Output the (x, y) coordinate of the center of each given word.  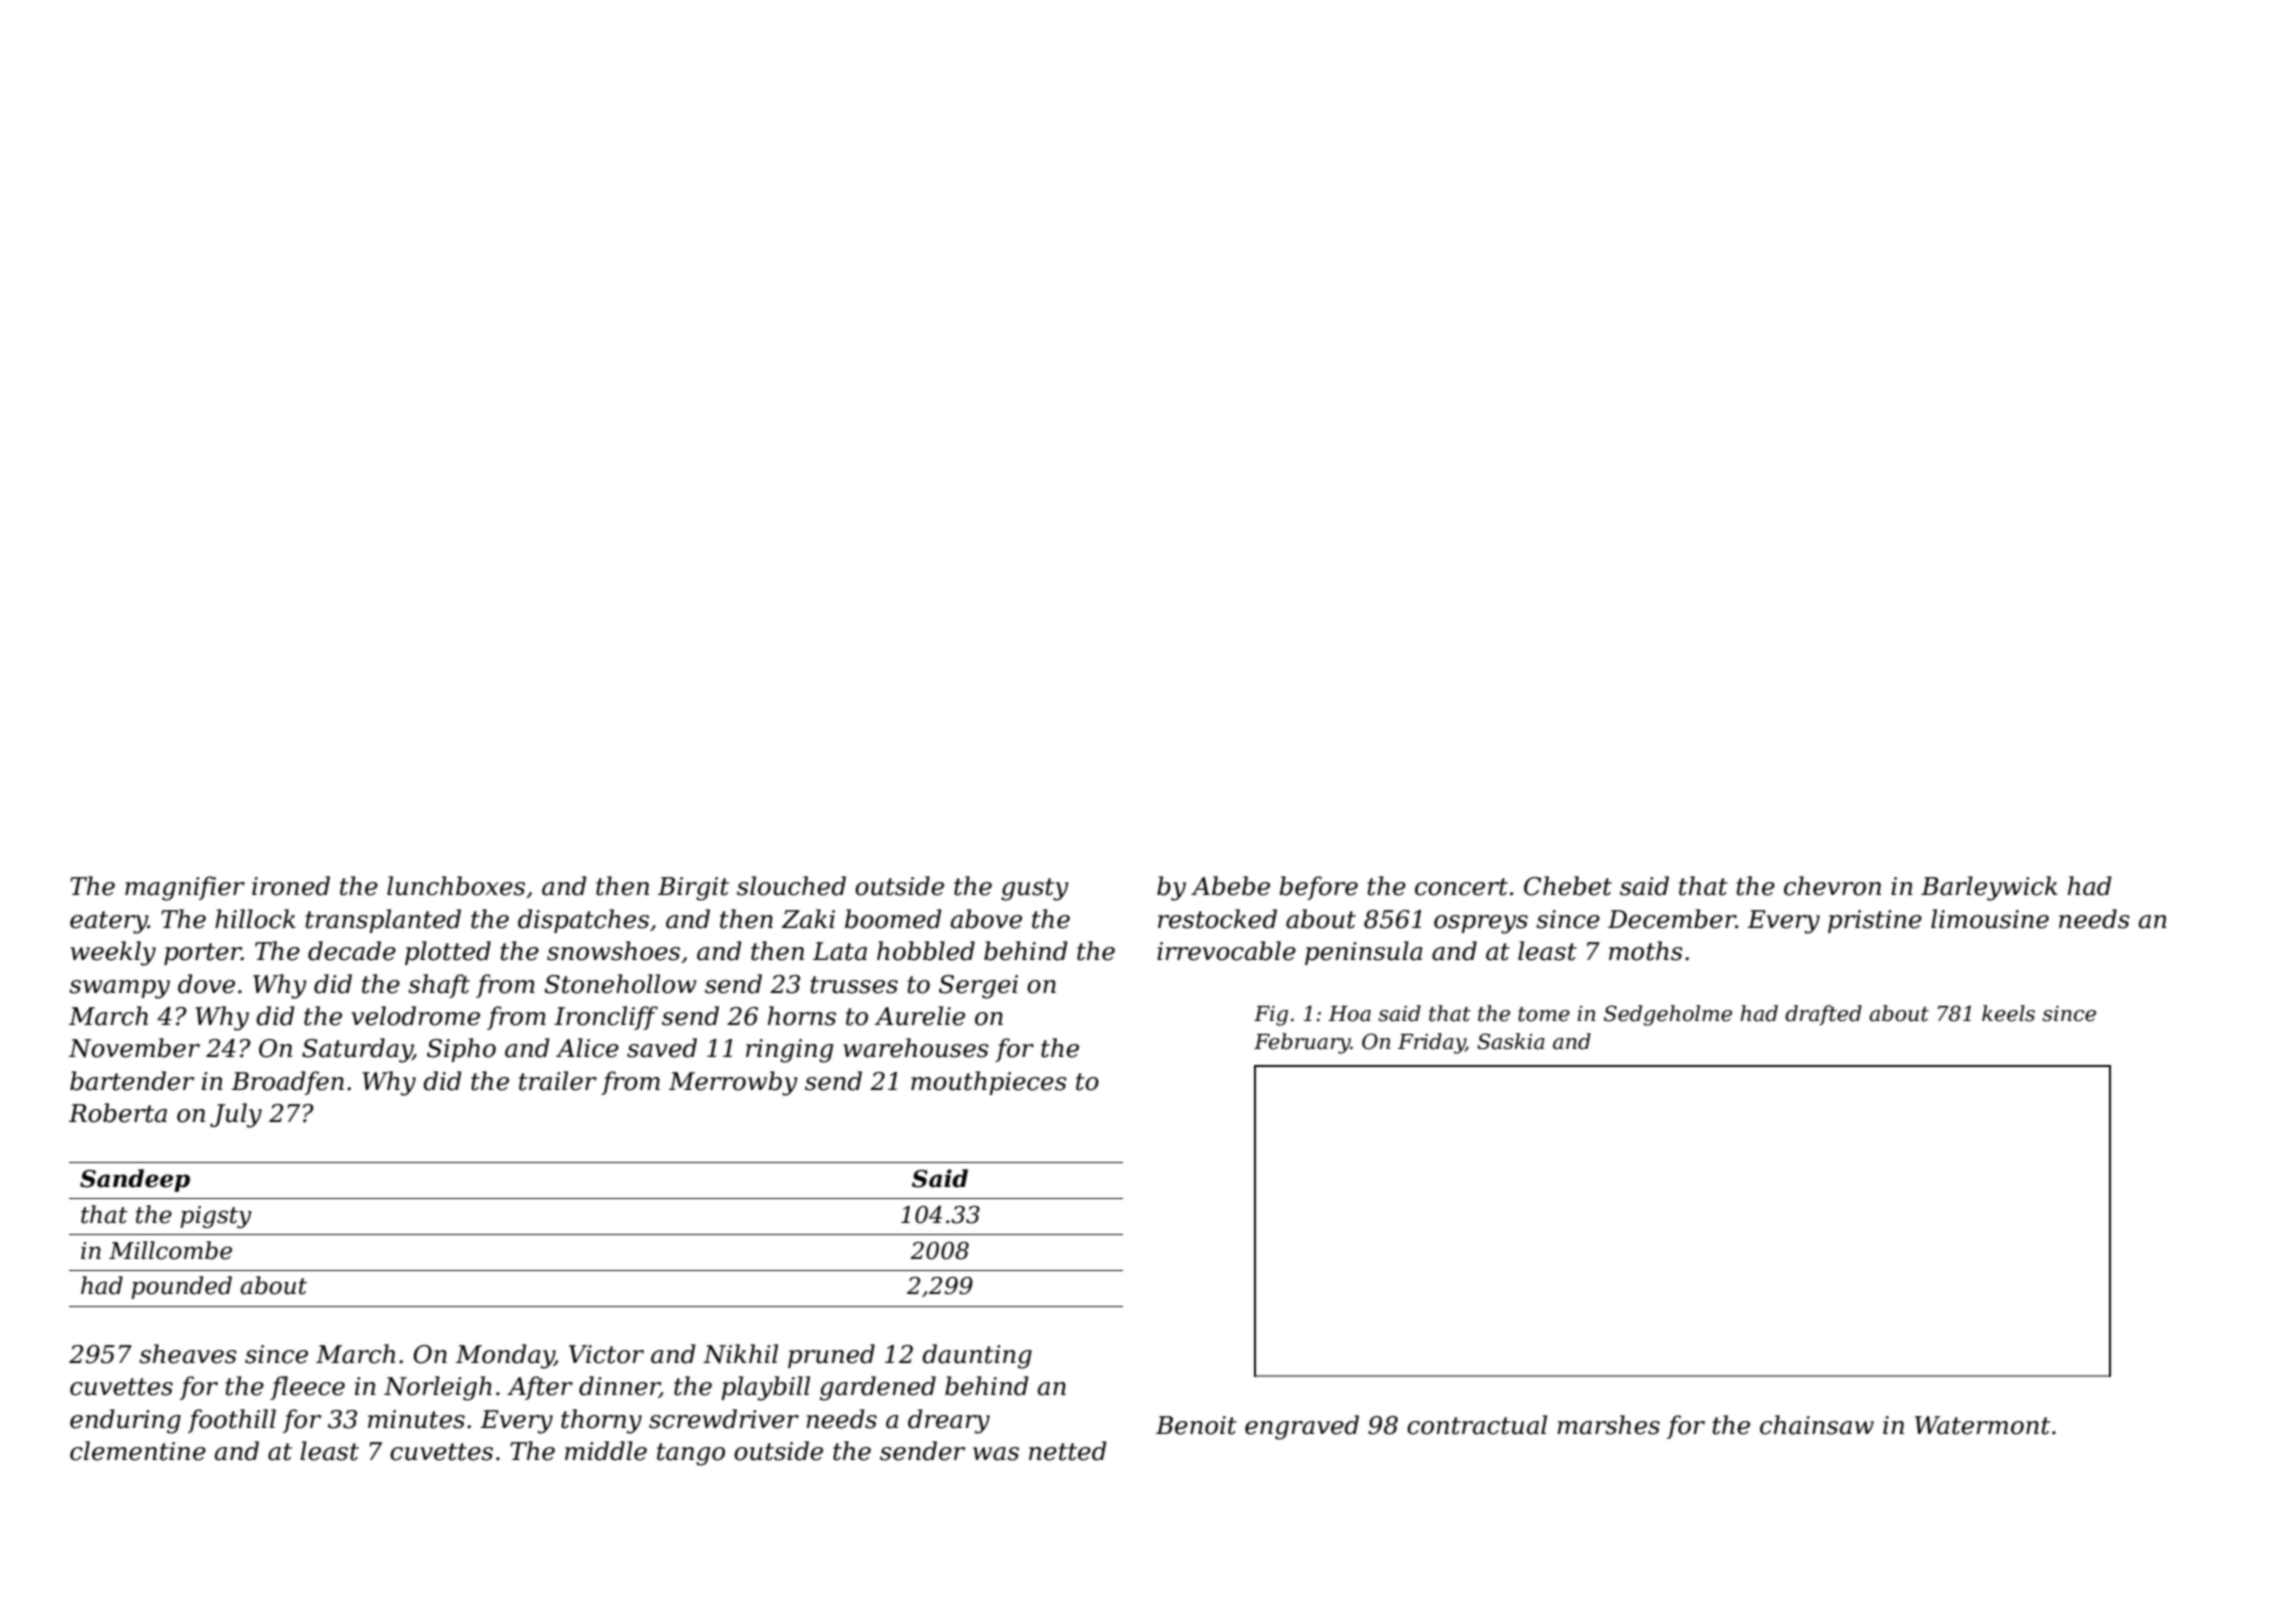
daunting (977, 1356)
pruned (831, 1356)
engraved (1302, 1427)
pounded (181, 1287)
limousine (1990, 919)
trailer (558, 1081)
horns (802, 1016)
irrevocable (1226, 951)
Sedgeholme (1668, 1015)
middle (606, 1451)
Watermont (1982, 1425)
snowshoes (613, 951)
